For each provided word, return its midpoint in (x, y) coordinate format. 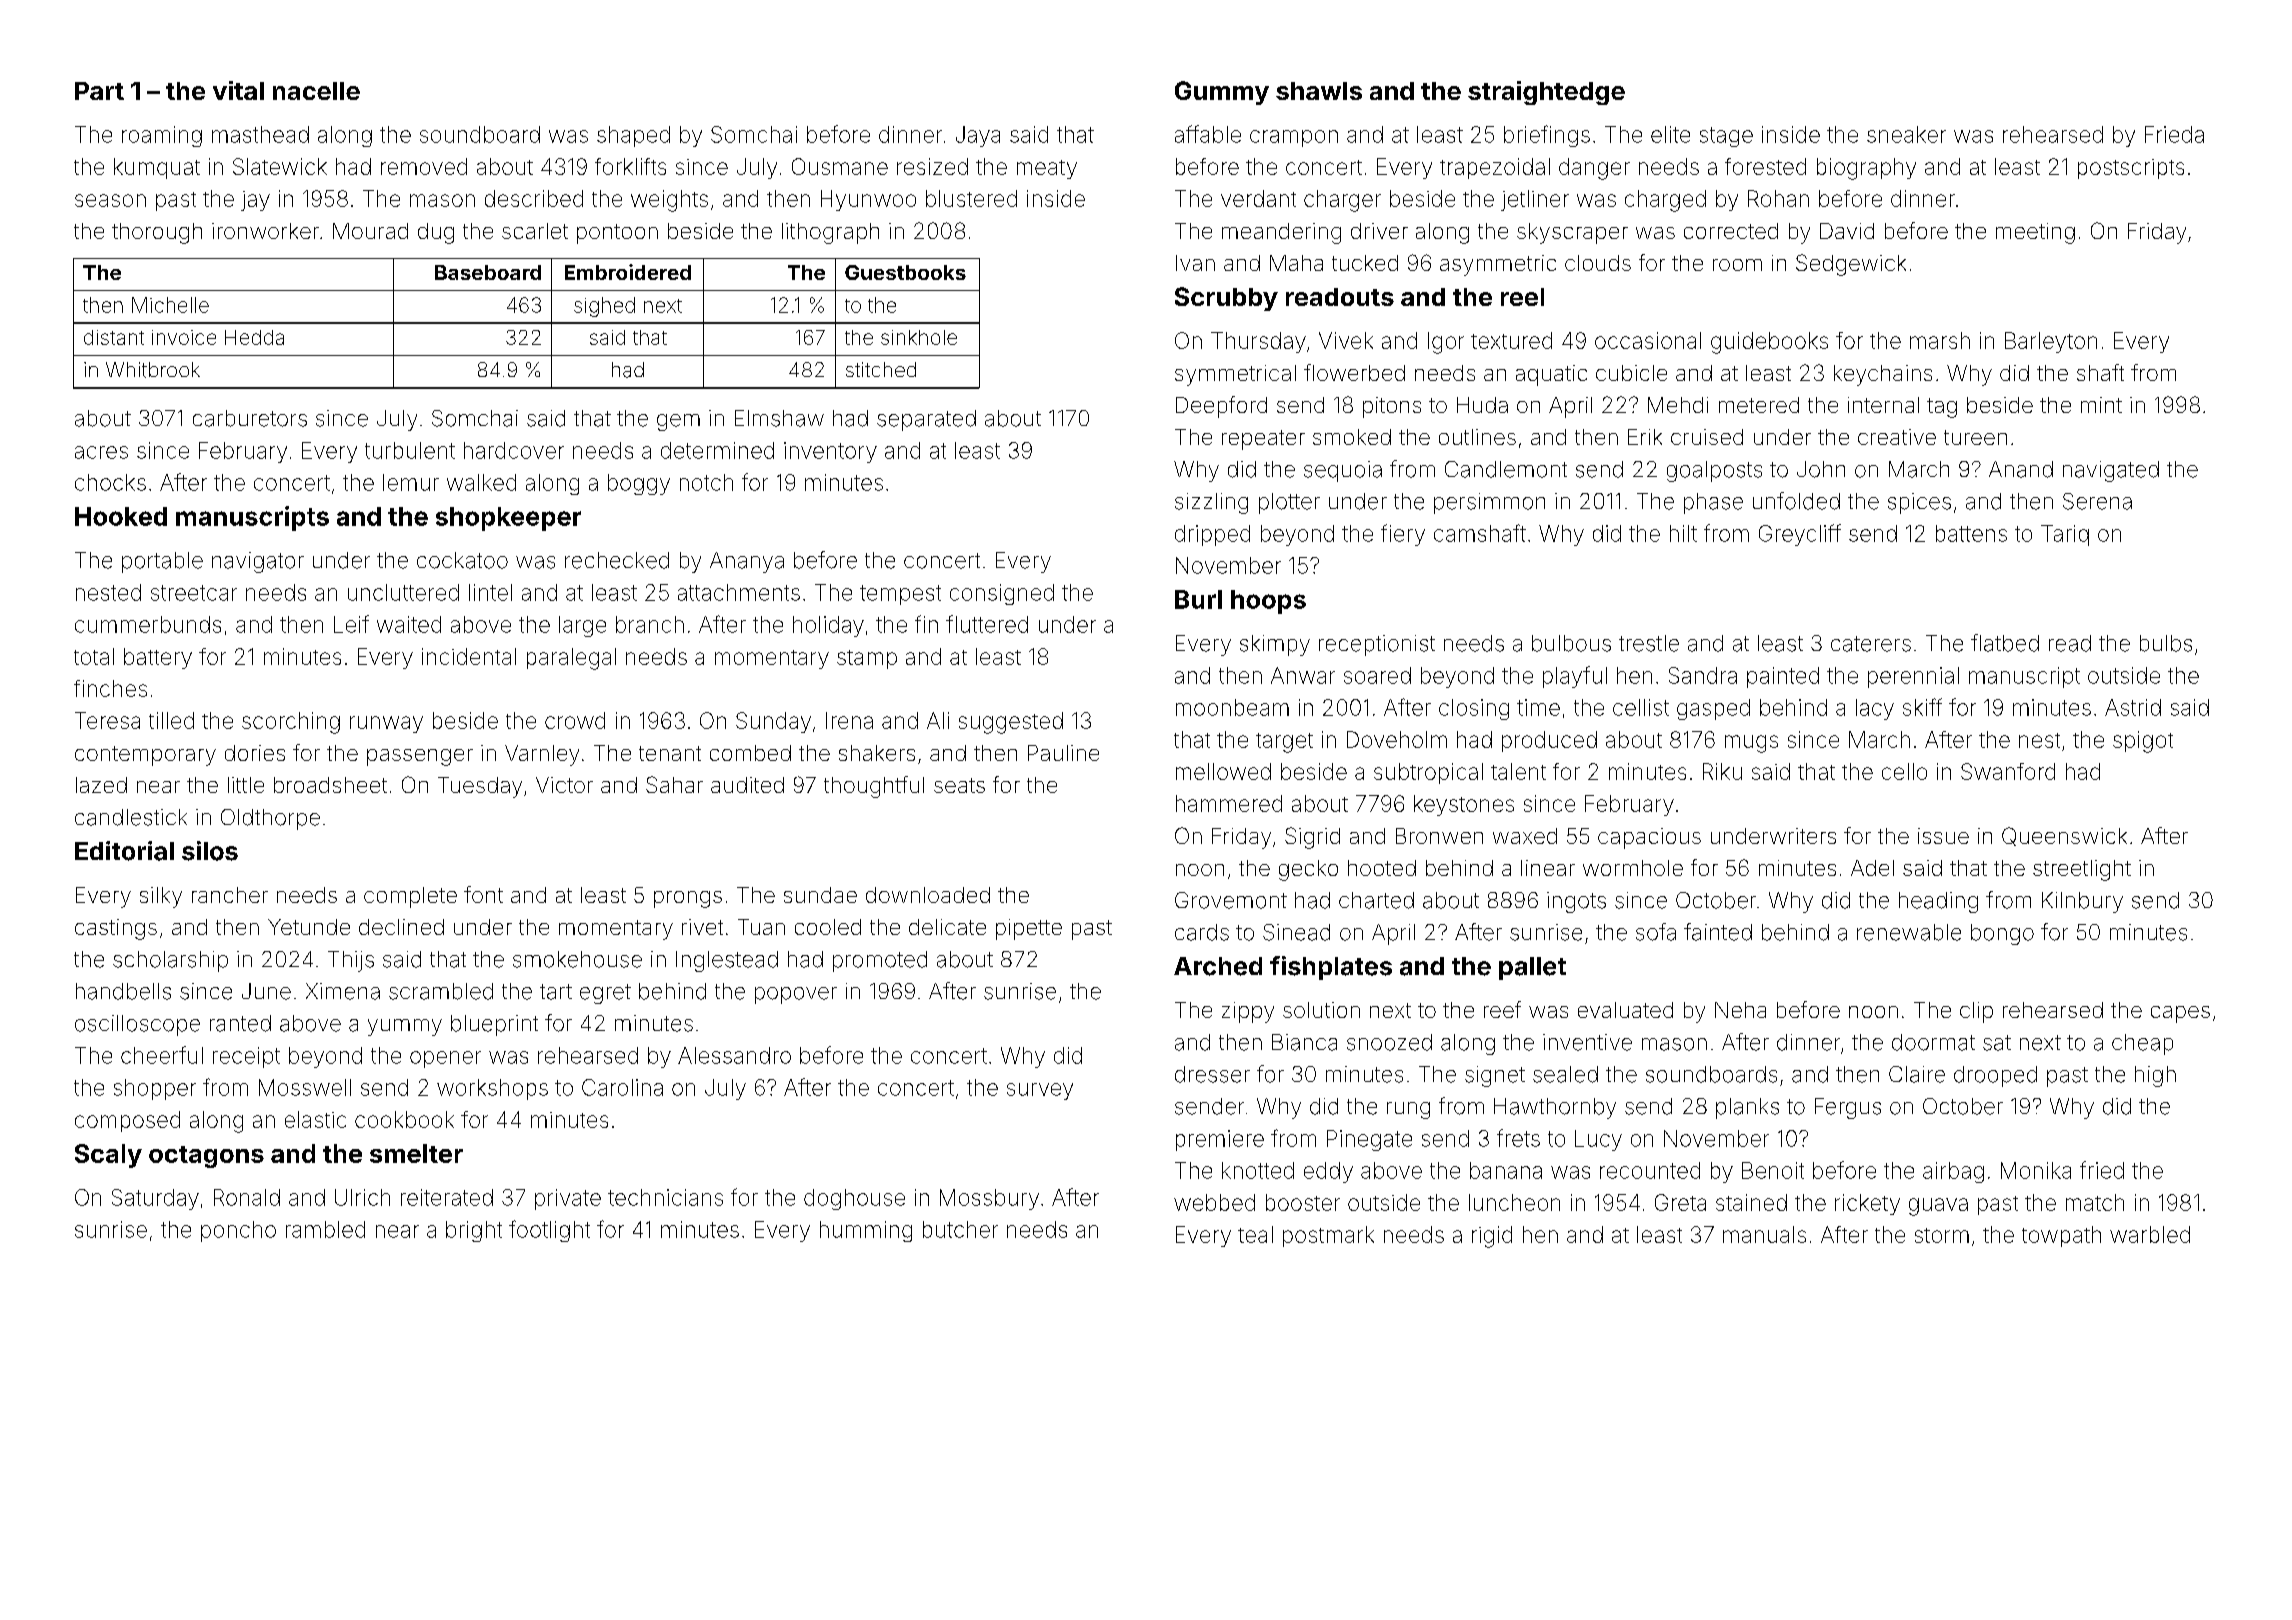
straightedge (1546, 93)
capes (2180, 1014)
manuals (1764, 1234)
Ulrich (362, 1197)
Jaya (978, 136)
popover (796, 995)
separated (926, 420)
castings (116, 929)
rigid (1492, 1237)
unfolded (1796, 501)
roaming (162, 136)
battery (158, 658)
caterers (1871, 644)
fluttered (987, 624)
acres (101, 452)
